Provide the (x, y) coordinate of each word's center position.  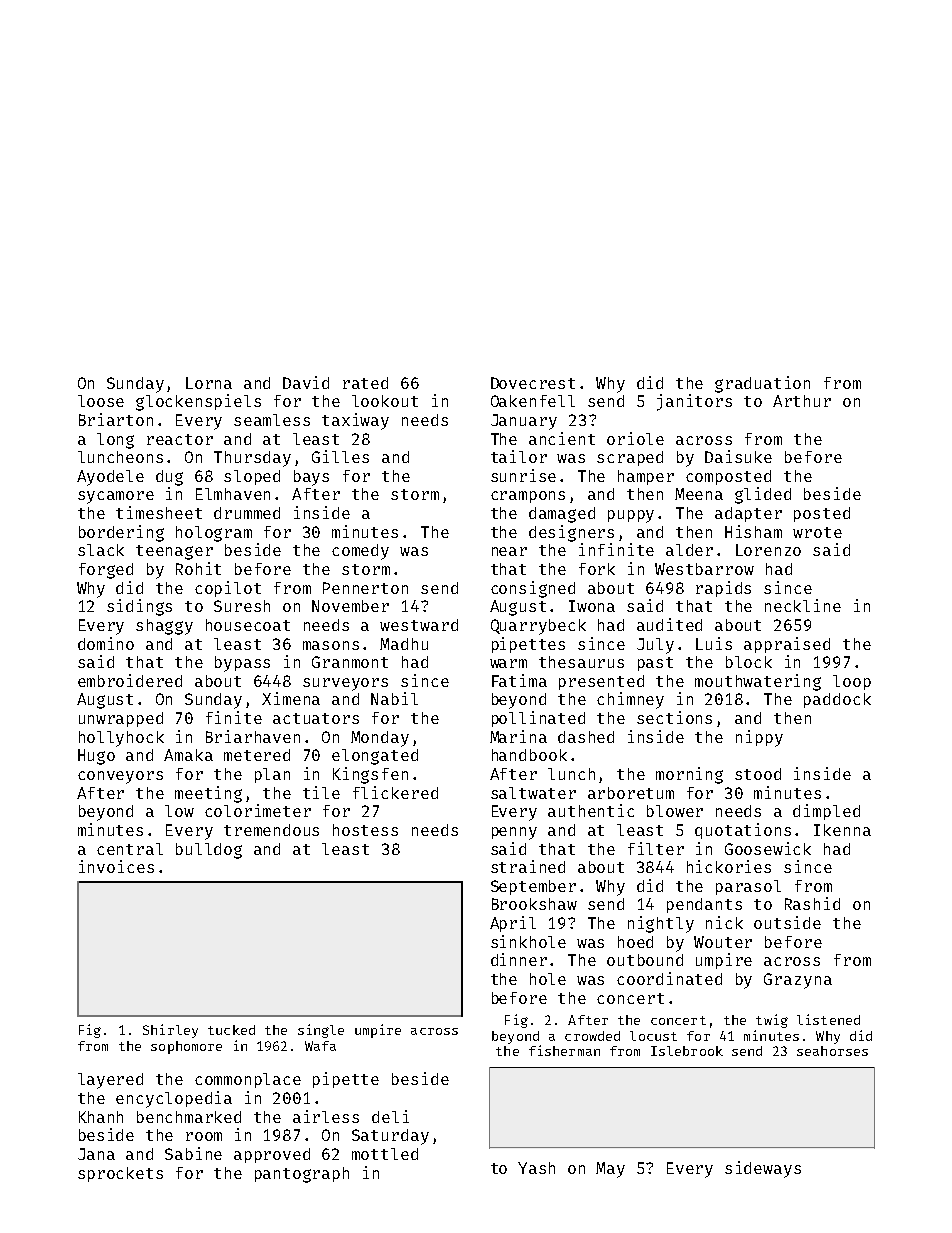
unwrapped (121, 719)
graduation (762, 384)
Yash (536, 1168)
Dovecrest (533, 383)
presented (601, 682)
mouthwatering (758, 682)
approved (272, 1155)
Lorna (209, 383)
